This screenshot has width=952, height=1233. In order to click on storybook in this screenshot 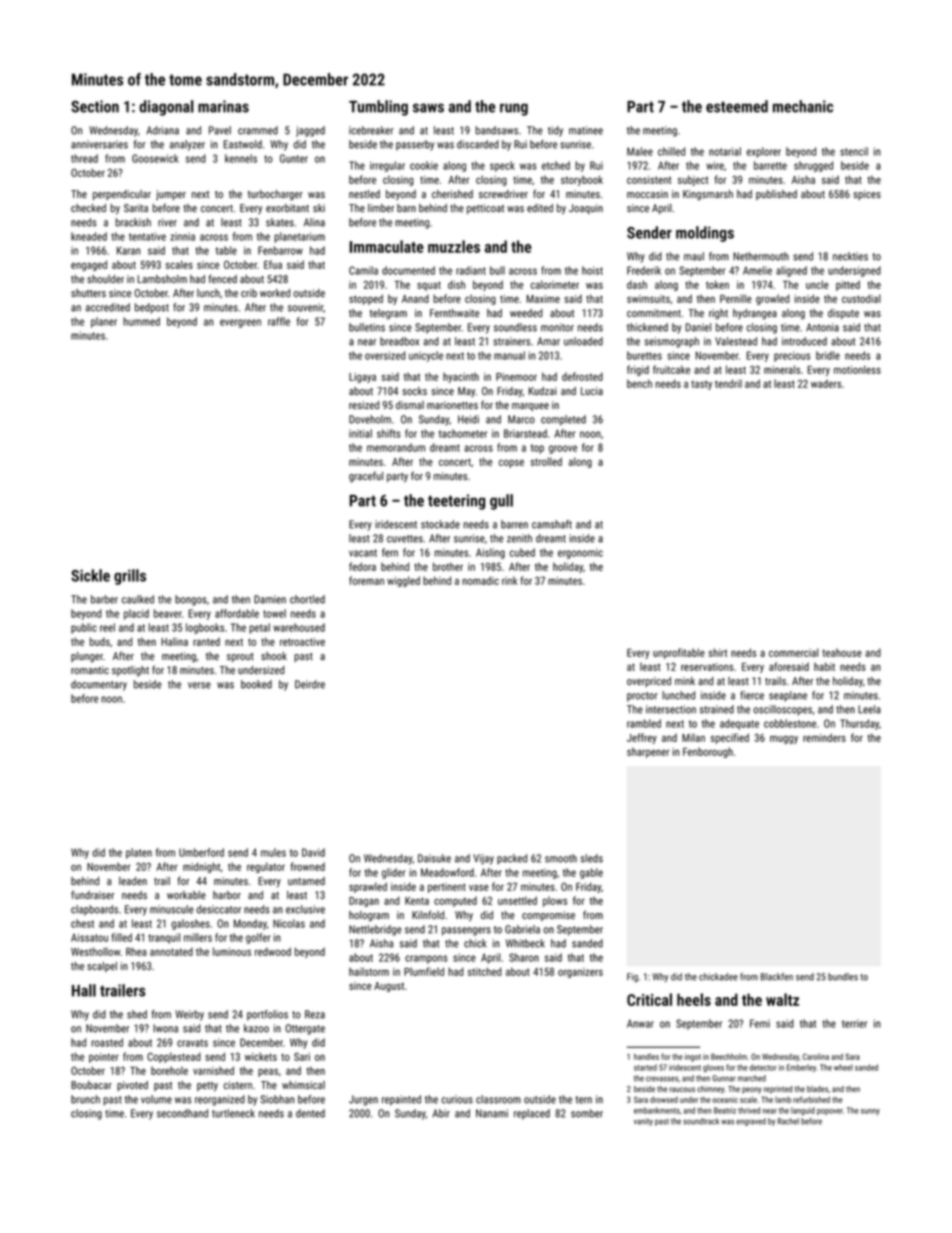, I will do `click(582, 180)`.
